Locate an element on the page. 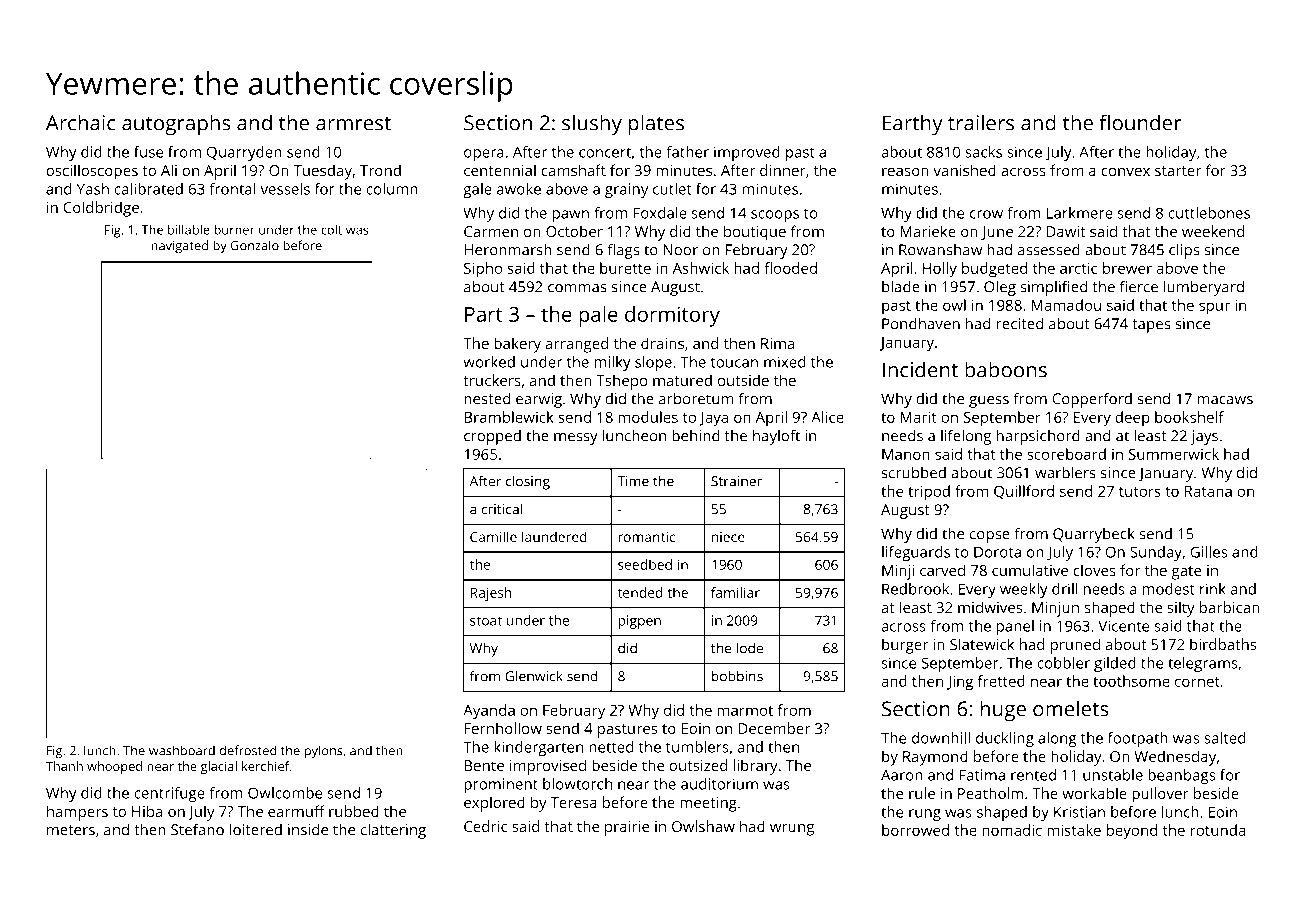  washboard is located at coordinates (182, 750).
